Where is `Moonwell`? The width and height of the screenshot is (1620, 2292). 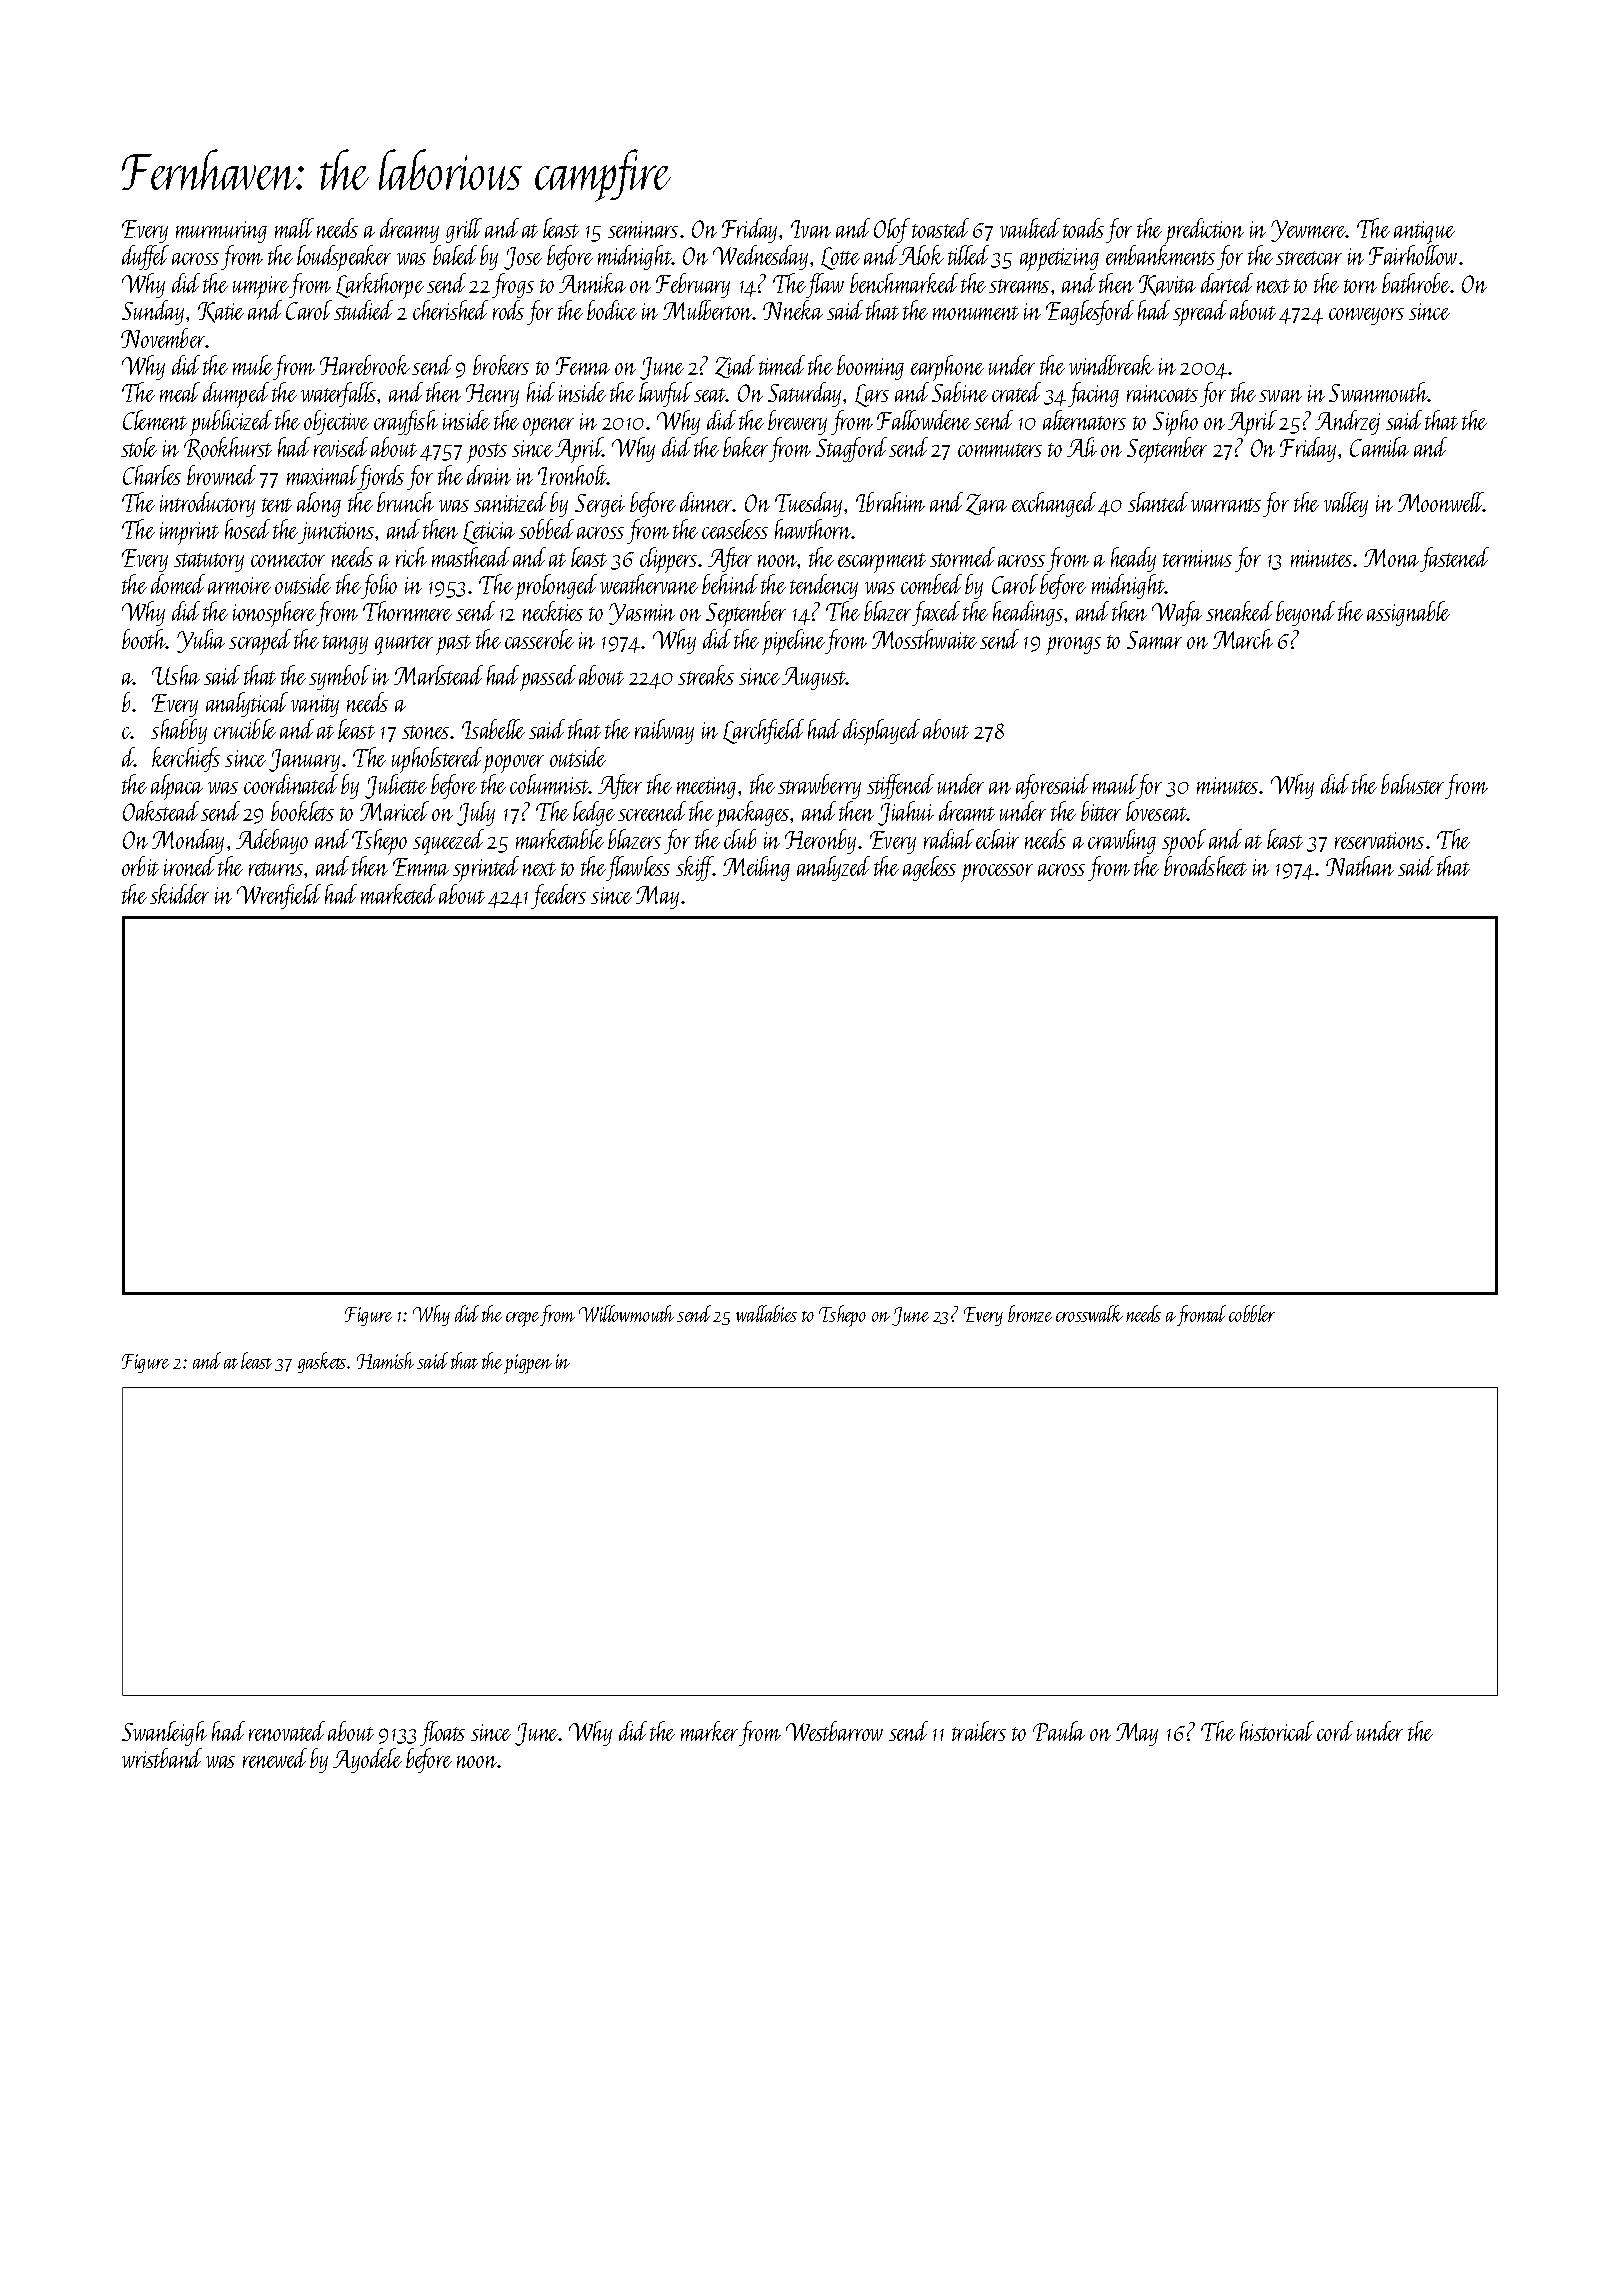
Moonwell is located at coordinates (1441, 502).
